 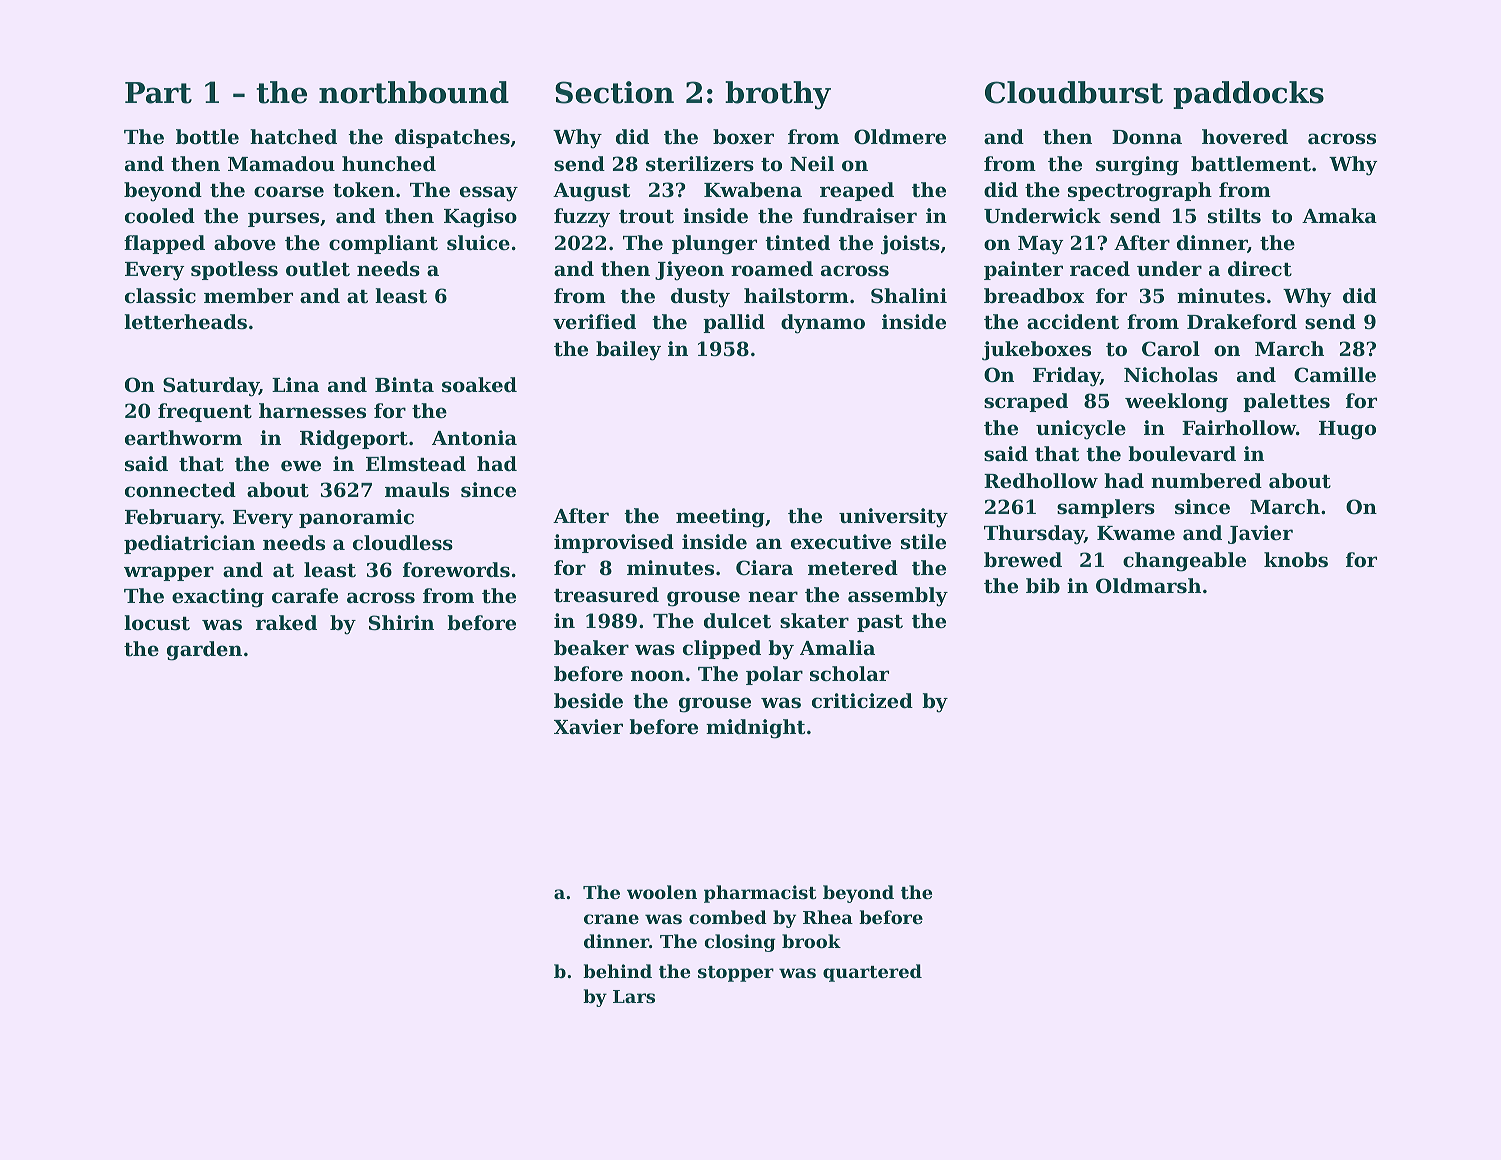 What do you see at coordinates (1137, 166) in the screenshot?
I see `surging` at bounding box center [1137, 166].
